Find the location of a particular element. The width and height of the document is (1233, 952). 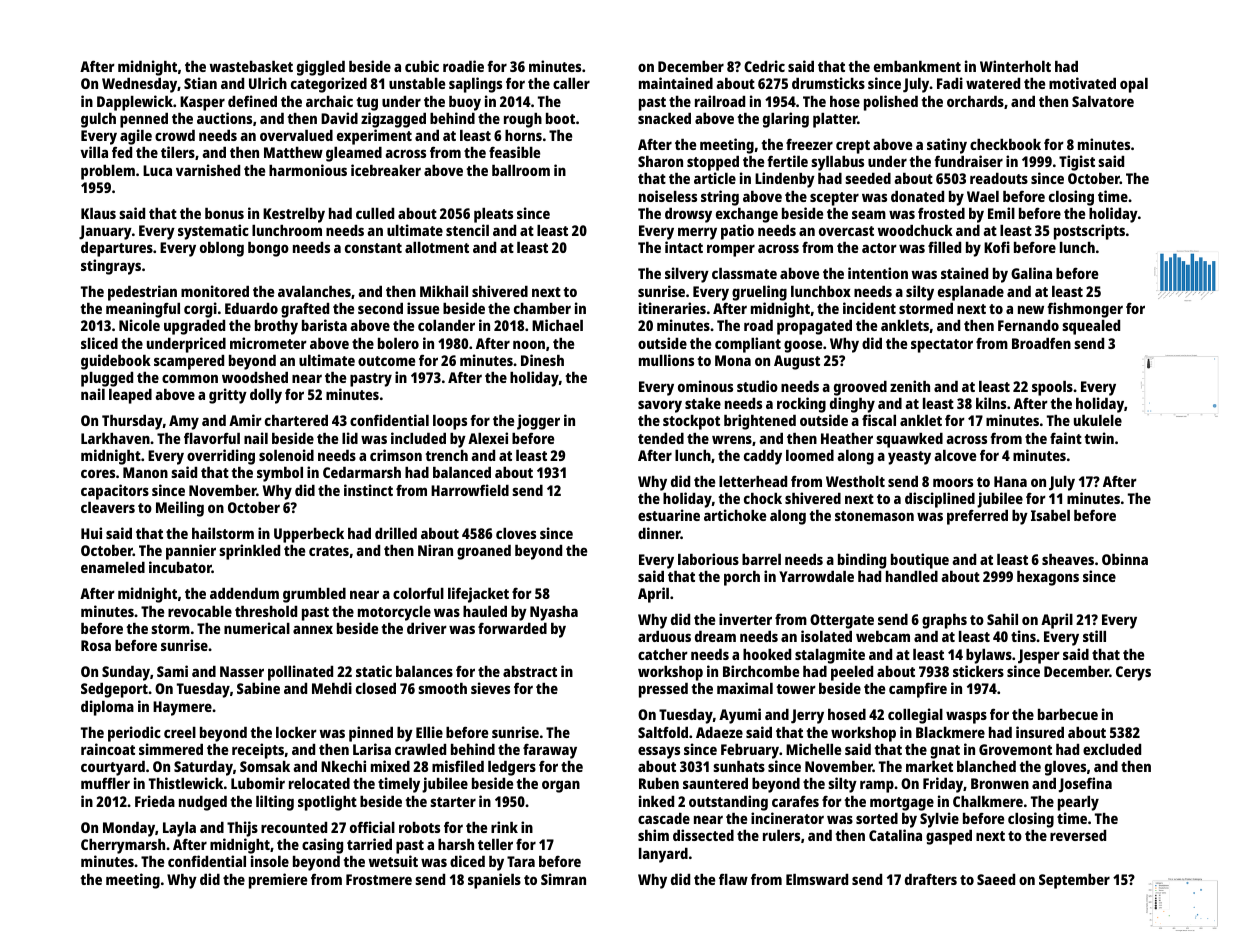

dissected is located at coordinates (703, 835).
